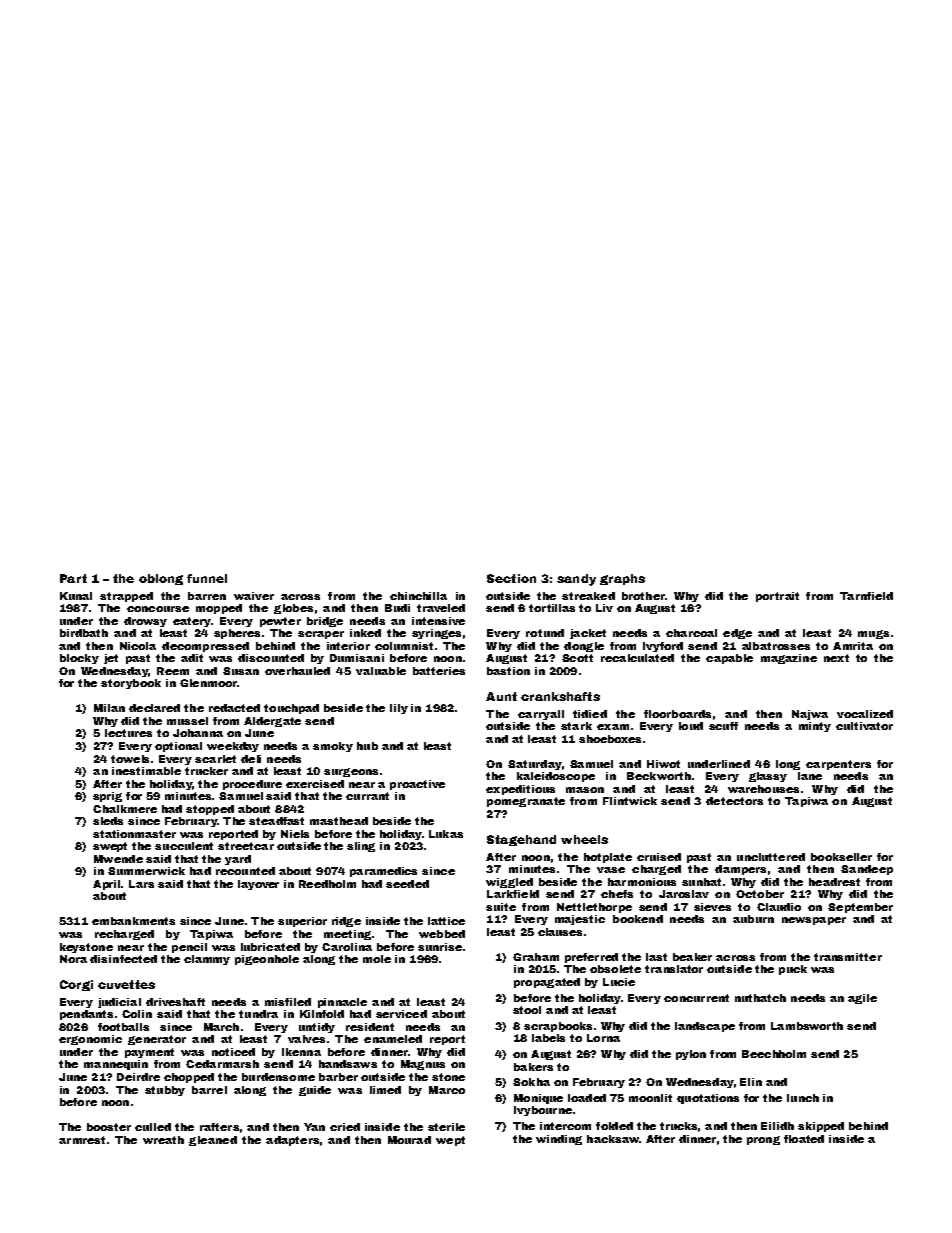 The image size is (952, 1233). What do you see at coordinates (175, 1002) in the image?
I see `driveshaft` at bounding box center [175, 1002].
